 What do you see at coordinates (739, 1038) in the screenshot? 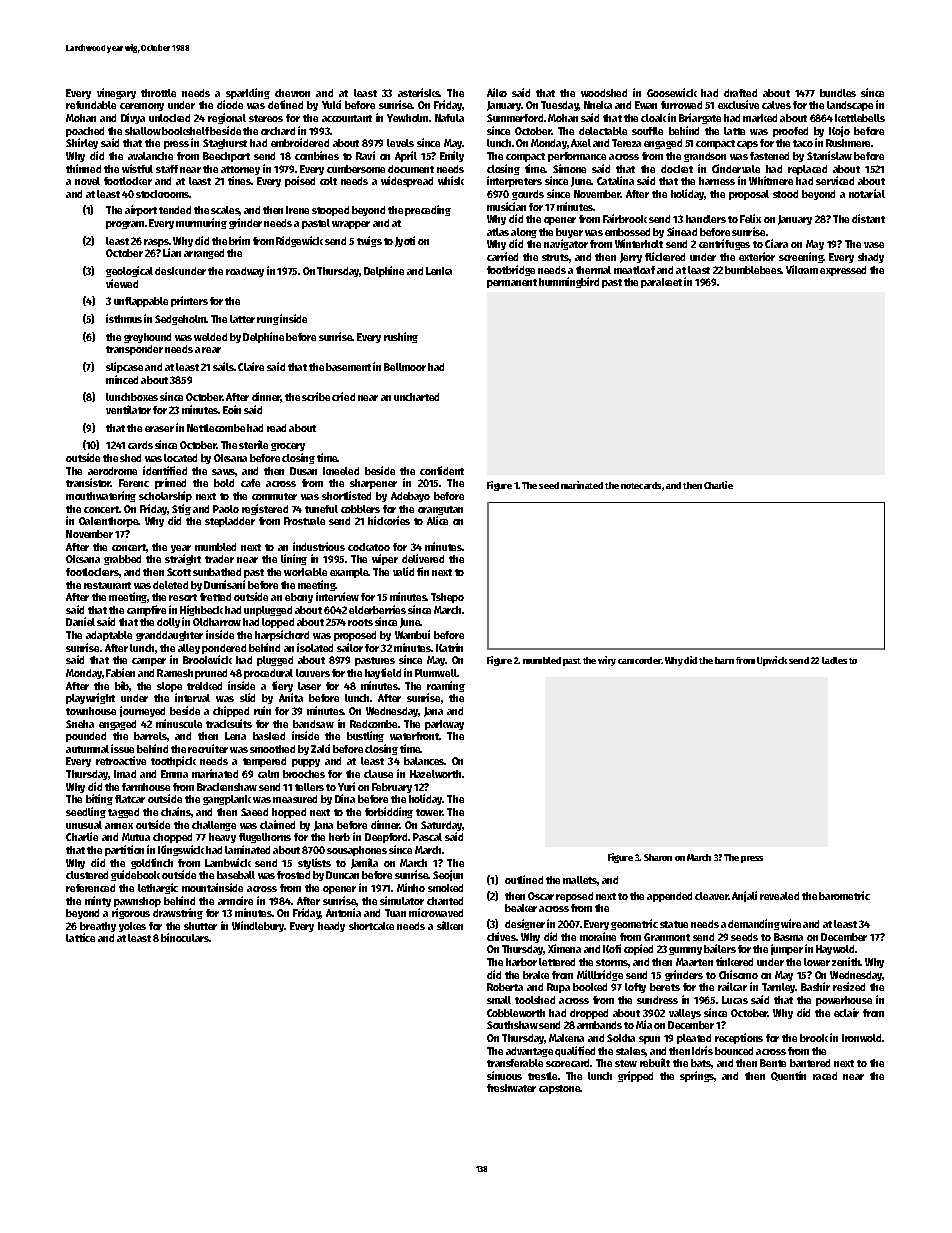
I see `receptions` at bounding box center [739, 1038].
